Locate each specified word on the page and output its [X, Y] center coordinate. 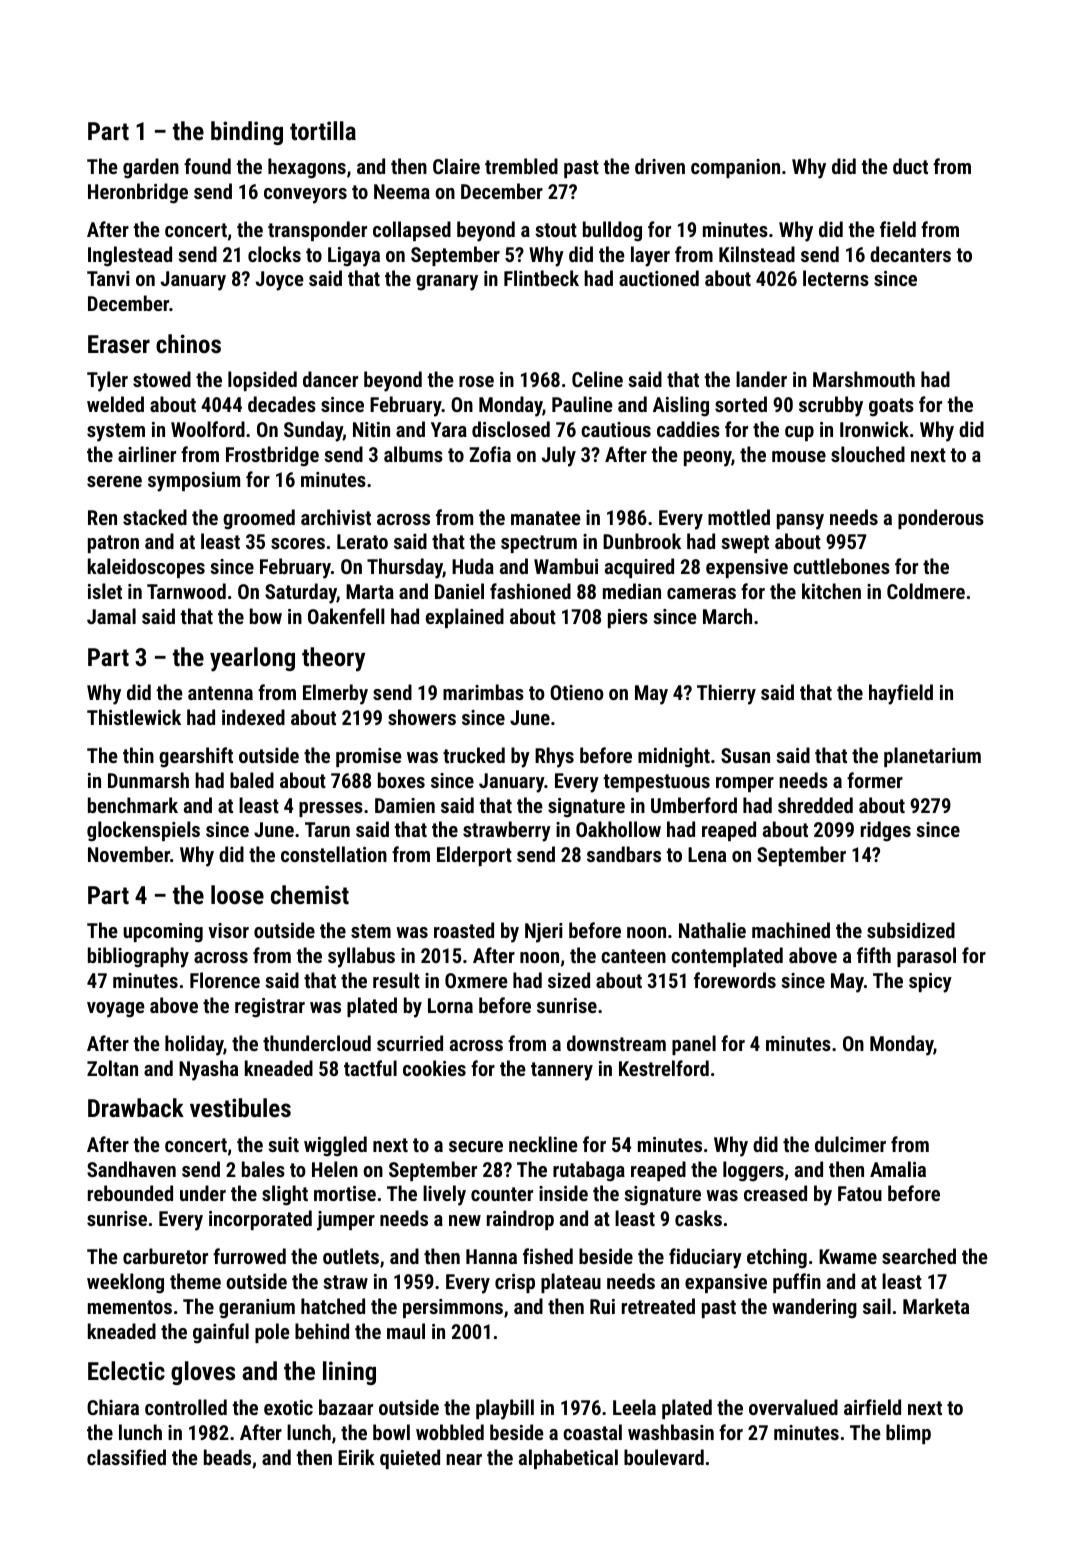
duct [910, 166]
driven [660, 166]
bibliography [138, 957]
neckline [543, 1144]
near [464, 1459]
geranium [257, 1309]
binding [247, 133]
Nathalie [712, 930]
